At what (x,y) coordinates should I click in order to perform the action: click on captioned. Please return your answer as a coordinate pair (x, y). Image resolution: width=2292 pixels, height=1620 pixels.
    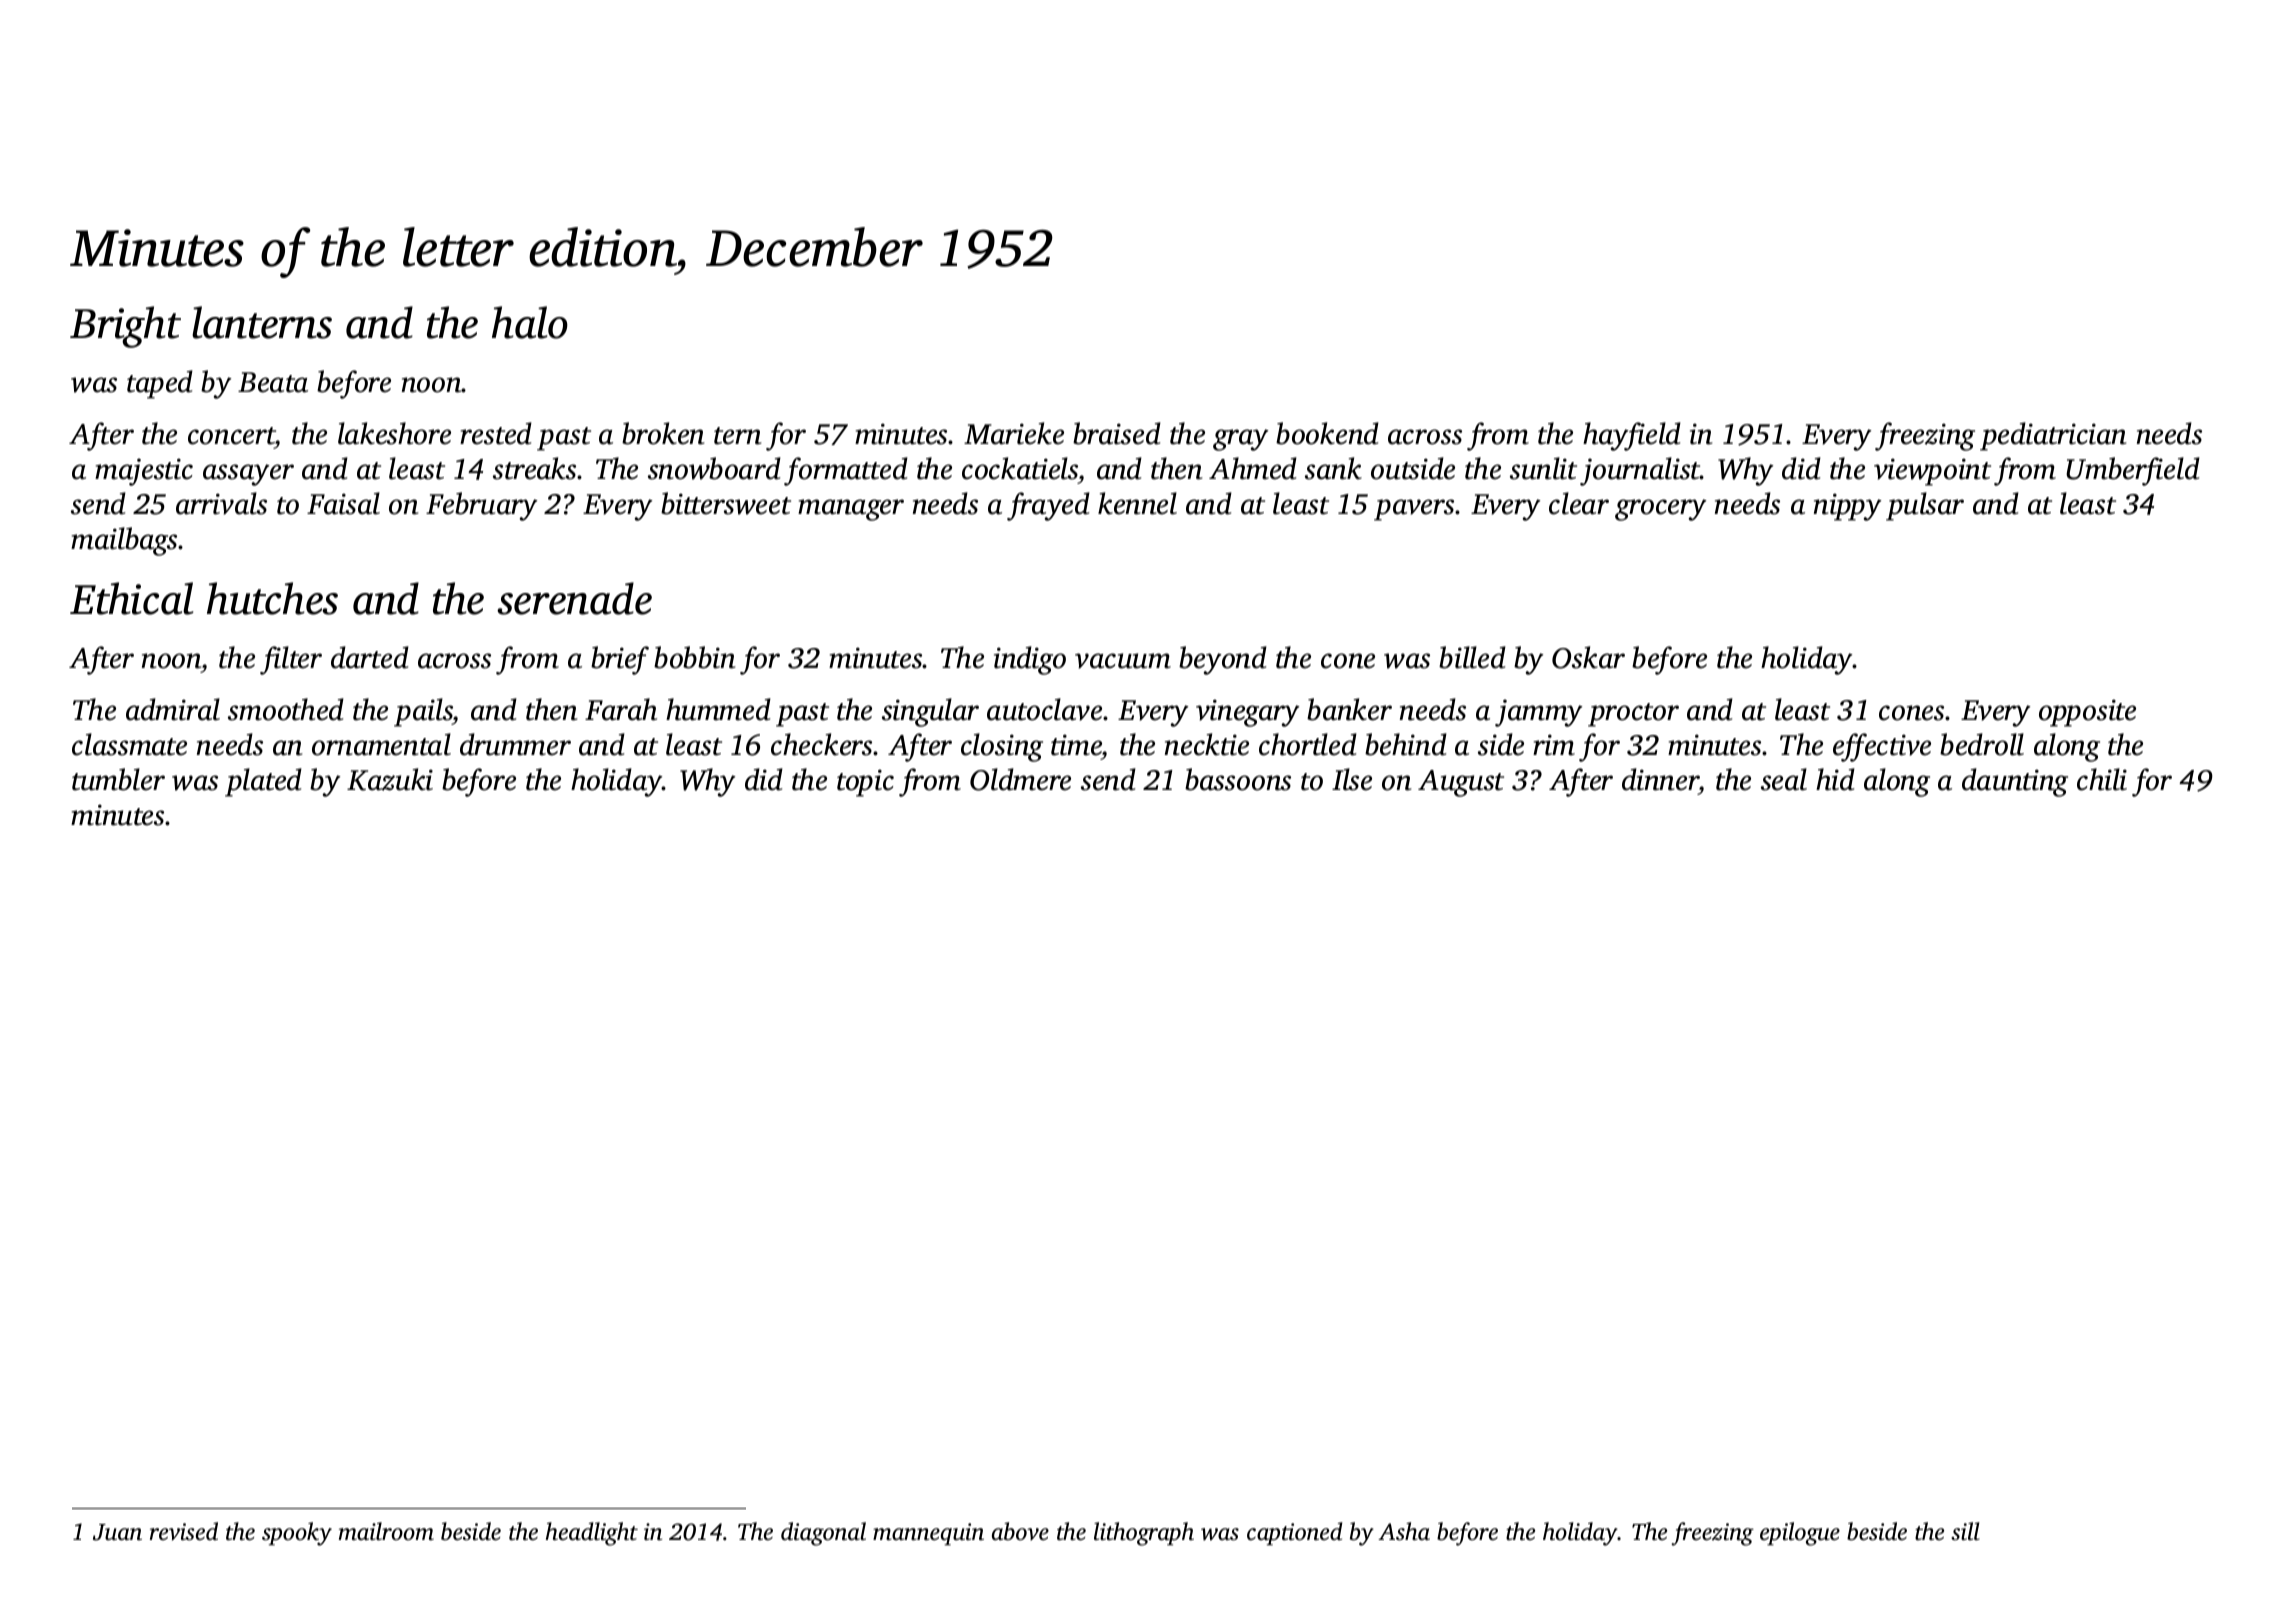
    Looking at the image, I should click on (1294, 1533).
